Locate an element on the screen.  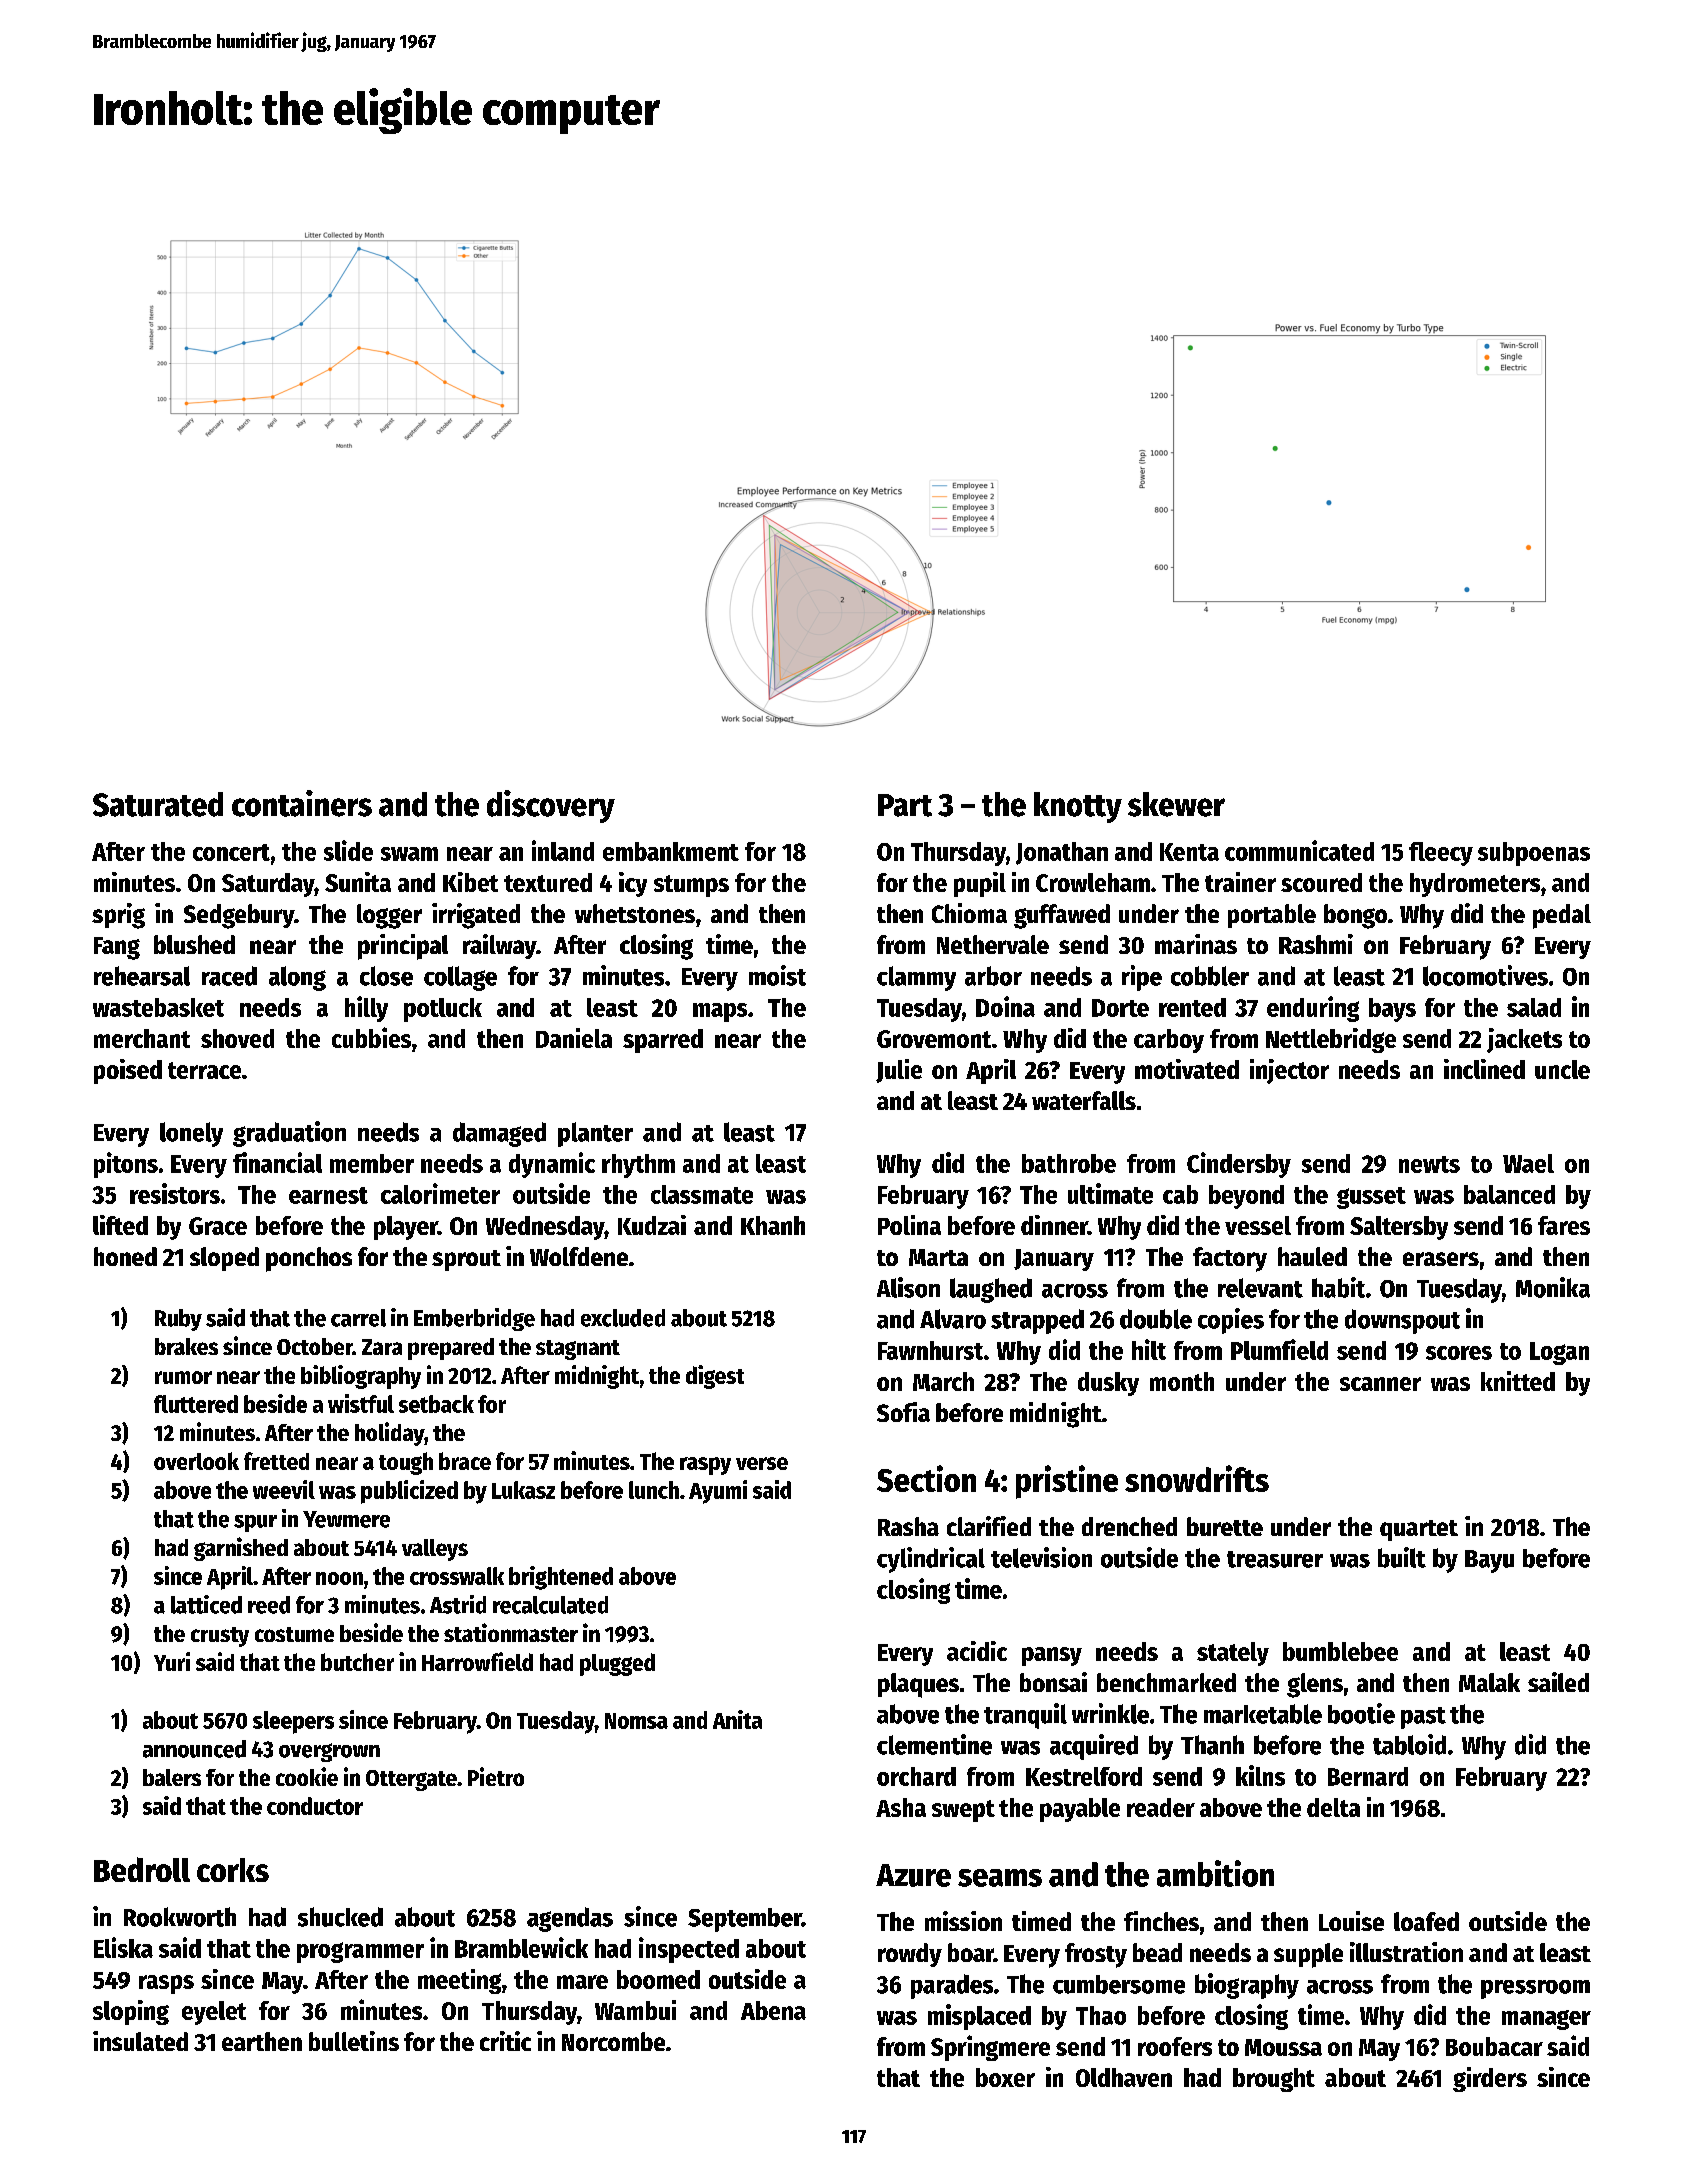
tabloid is located at coordinates (1409, 1744).
